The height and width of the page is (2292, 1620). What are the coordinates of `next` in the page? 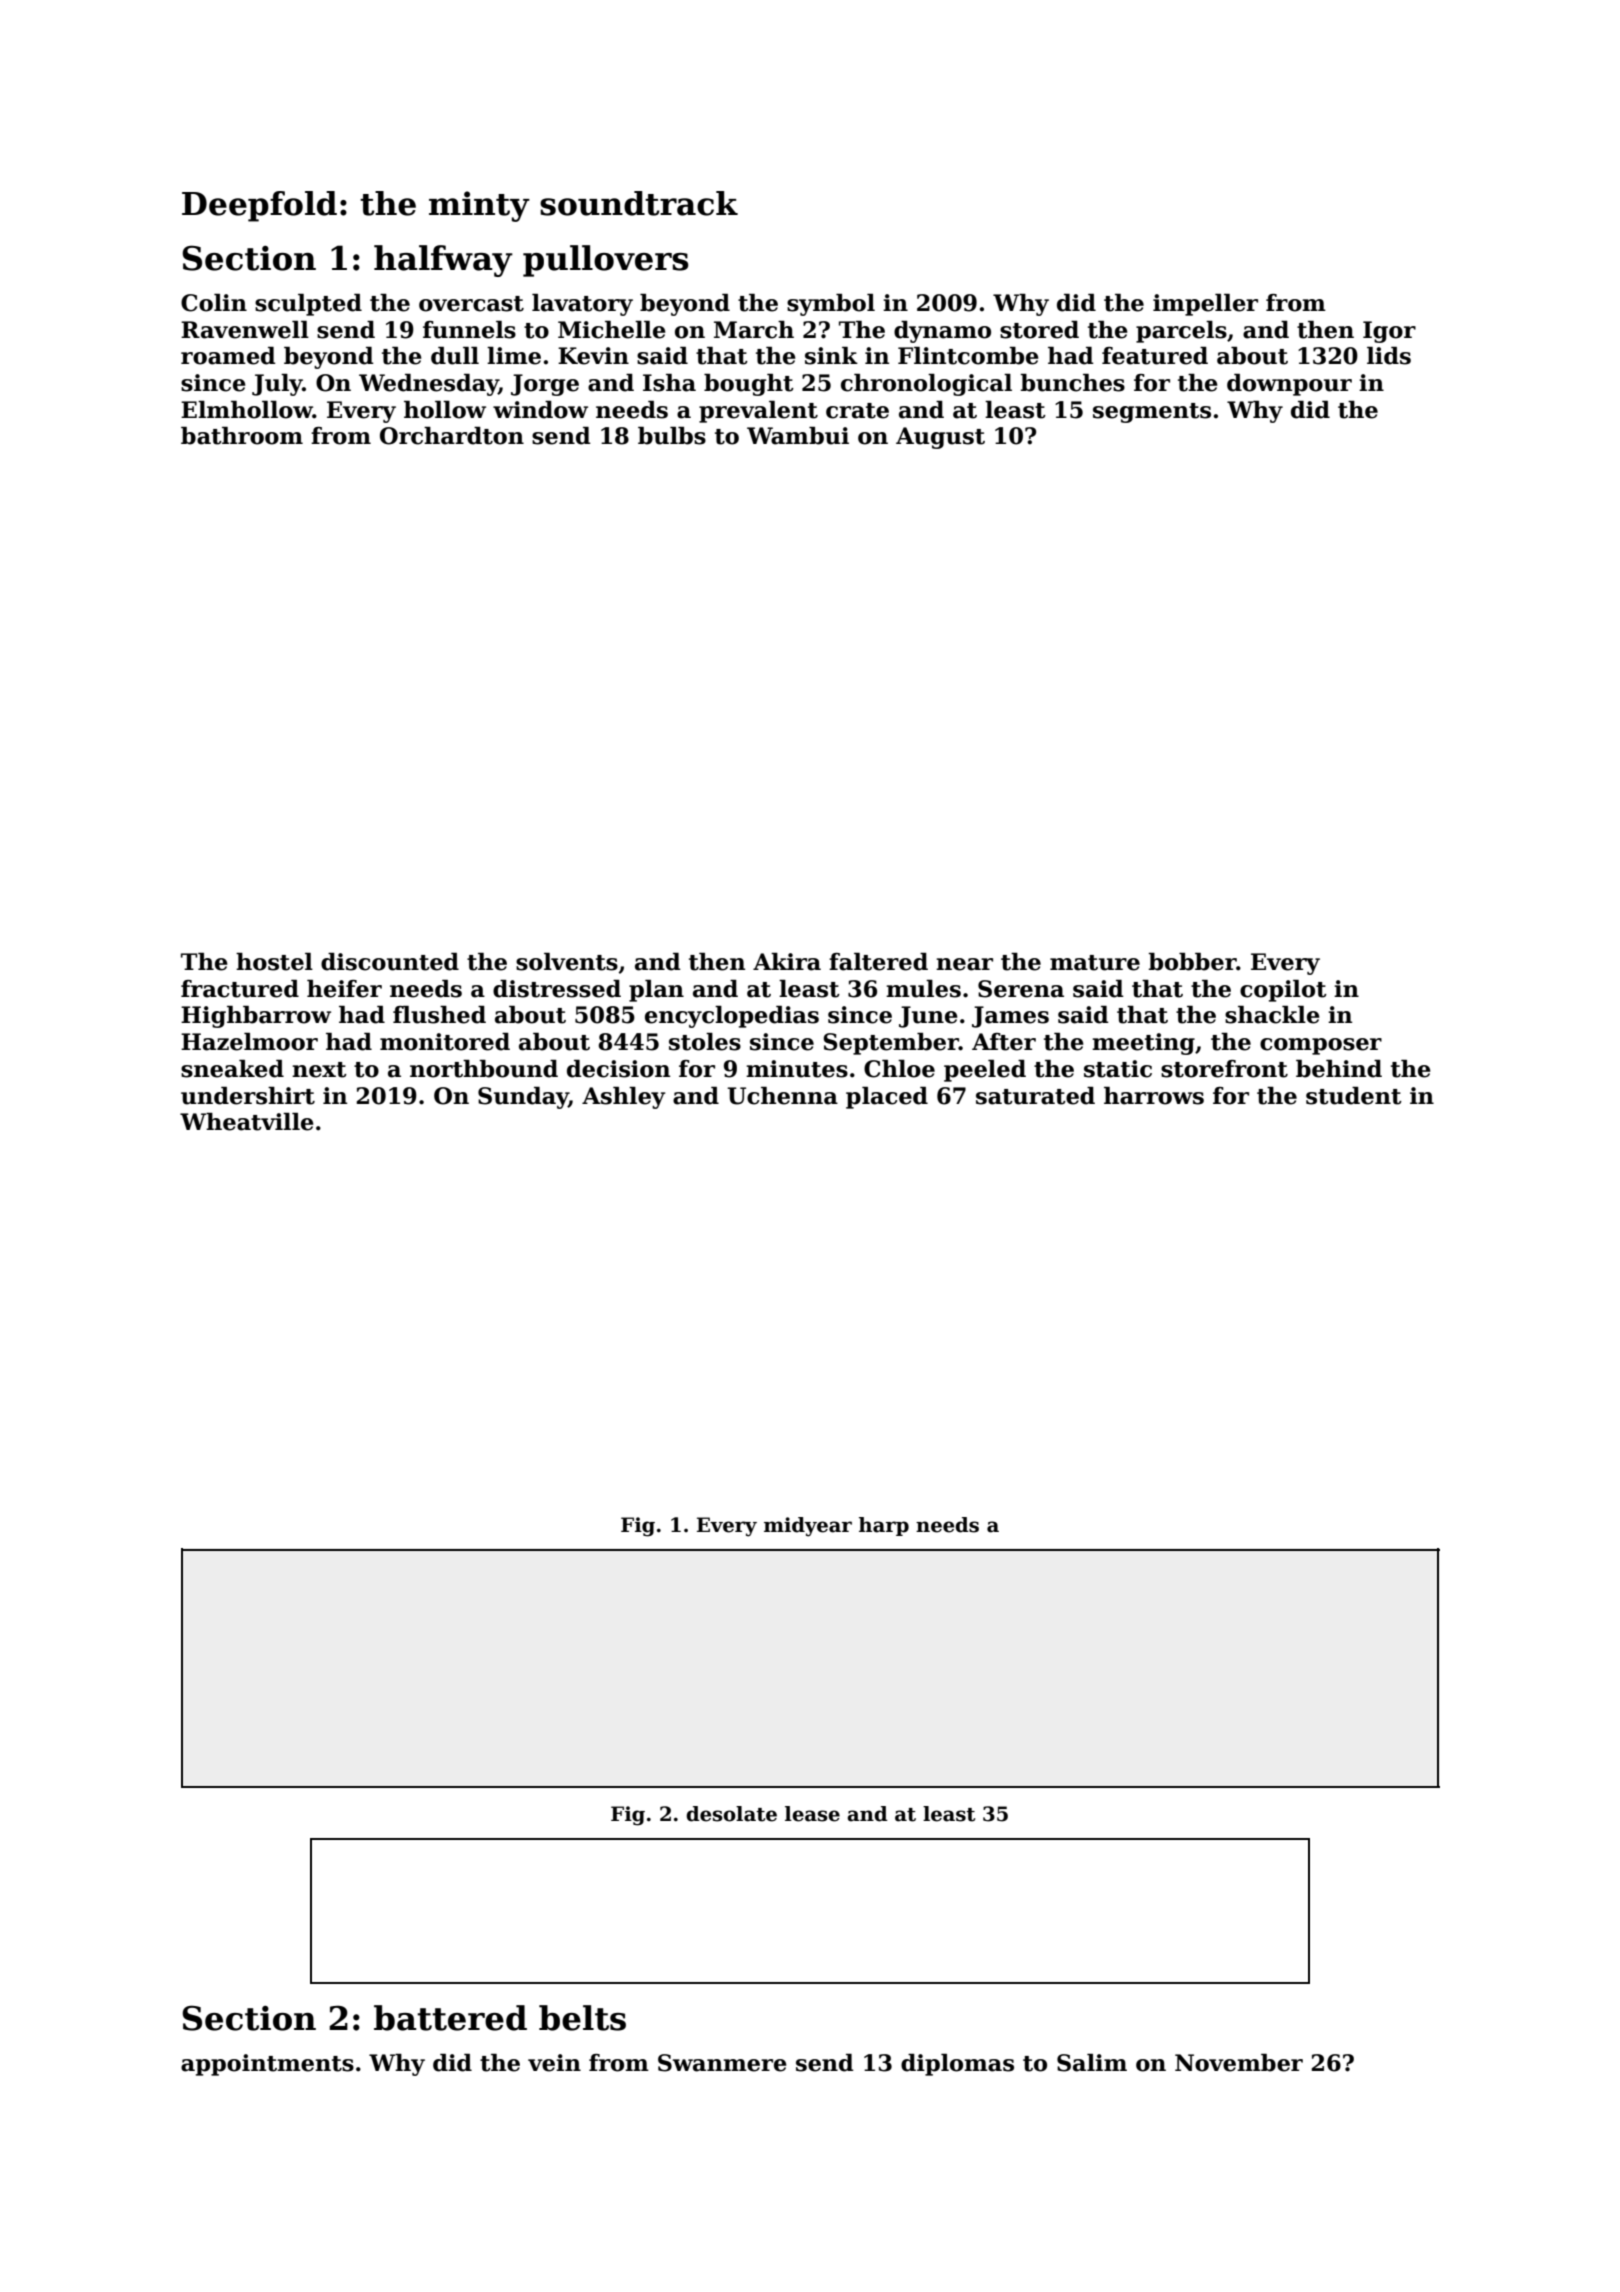 It's located at (319, 1070).
